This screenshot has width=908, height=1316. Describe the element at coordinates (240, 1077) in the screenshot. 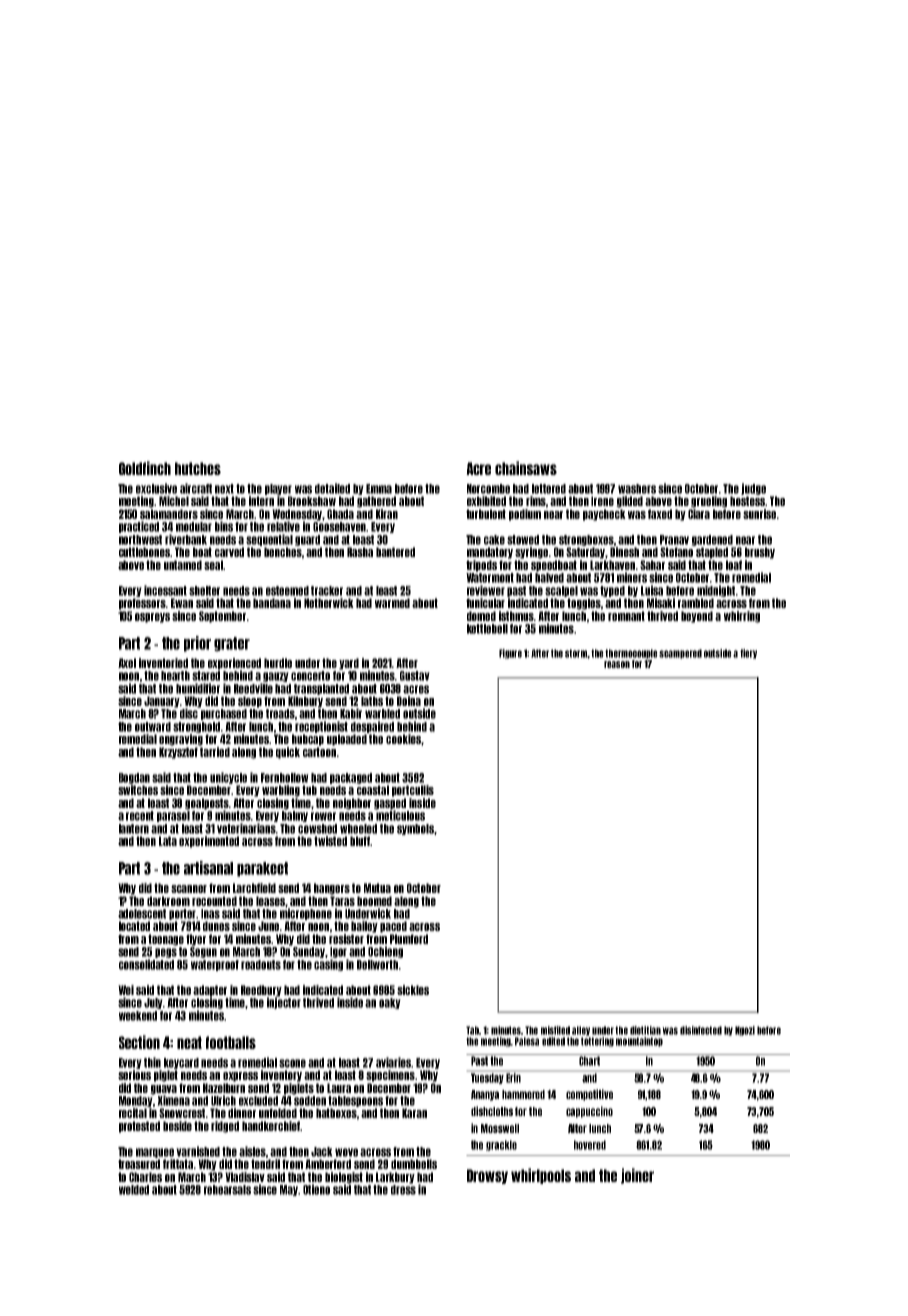

I see `express` at that location.
